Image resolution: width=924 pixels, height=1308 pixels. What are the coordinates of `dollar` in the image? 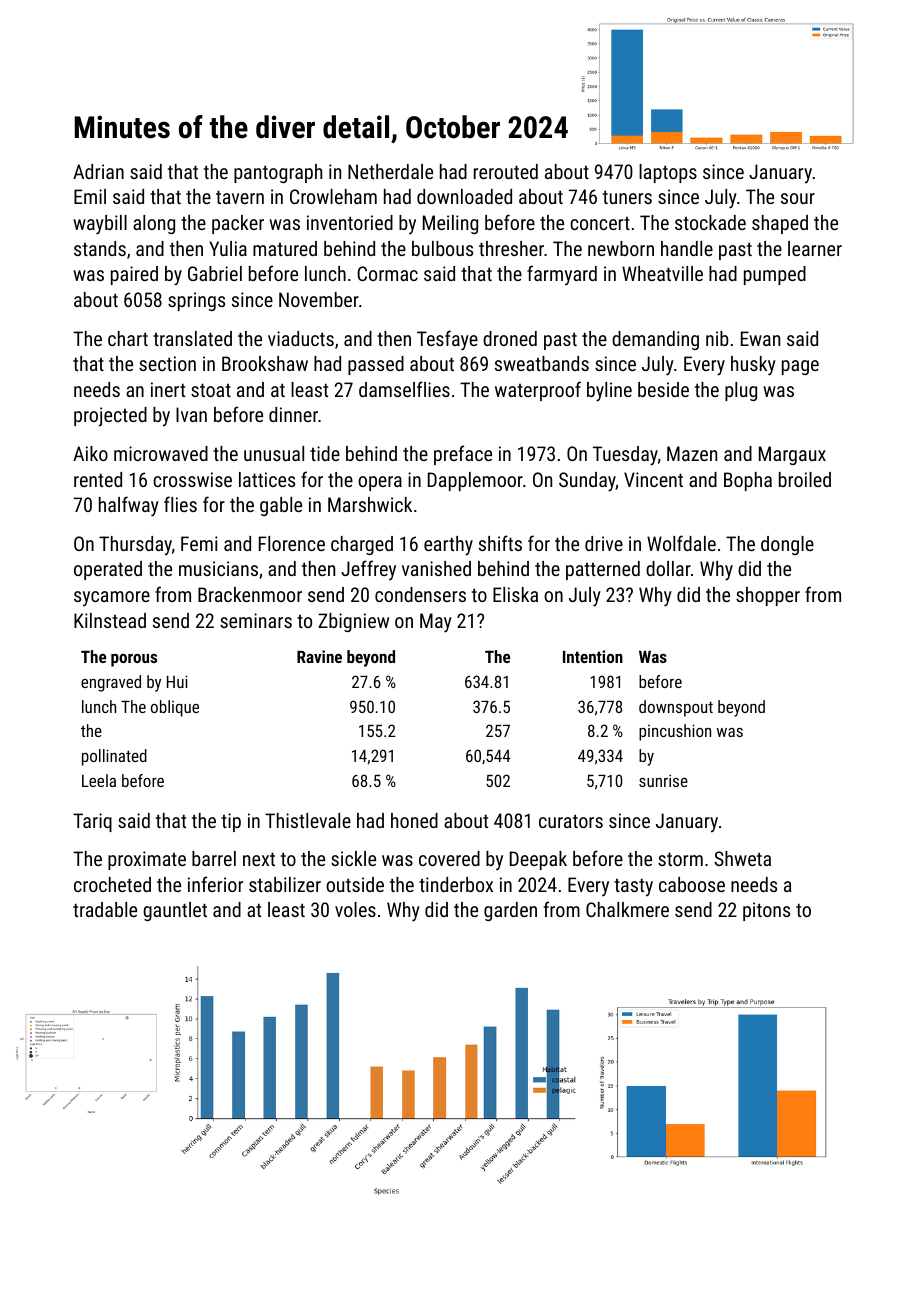 It's located at (668, 568).
